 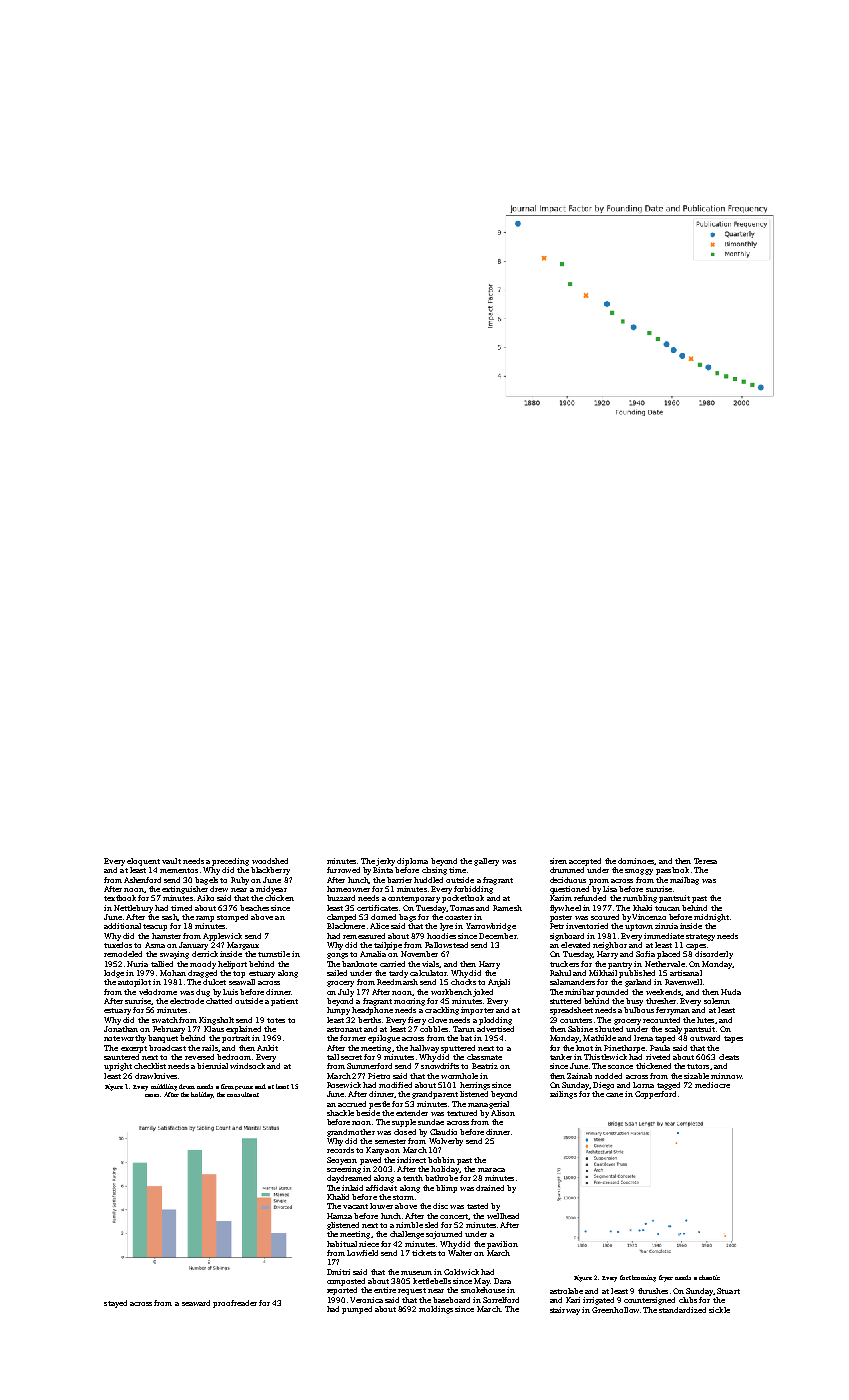 What do you see at coordinates (462, 1113) in the screenshot?
I see `textured` at bounding box center [462, 1113].
